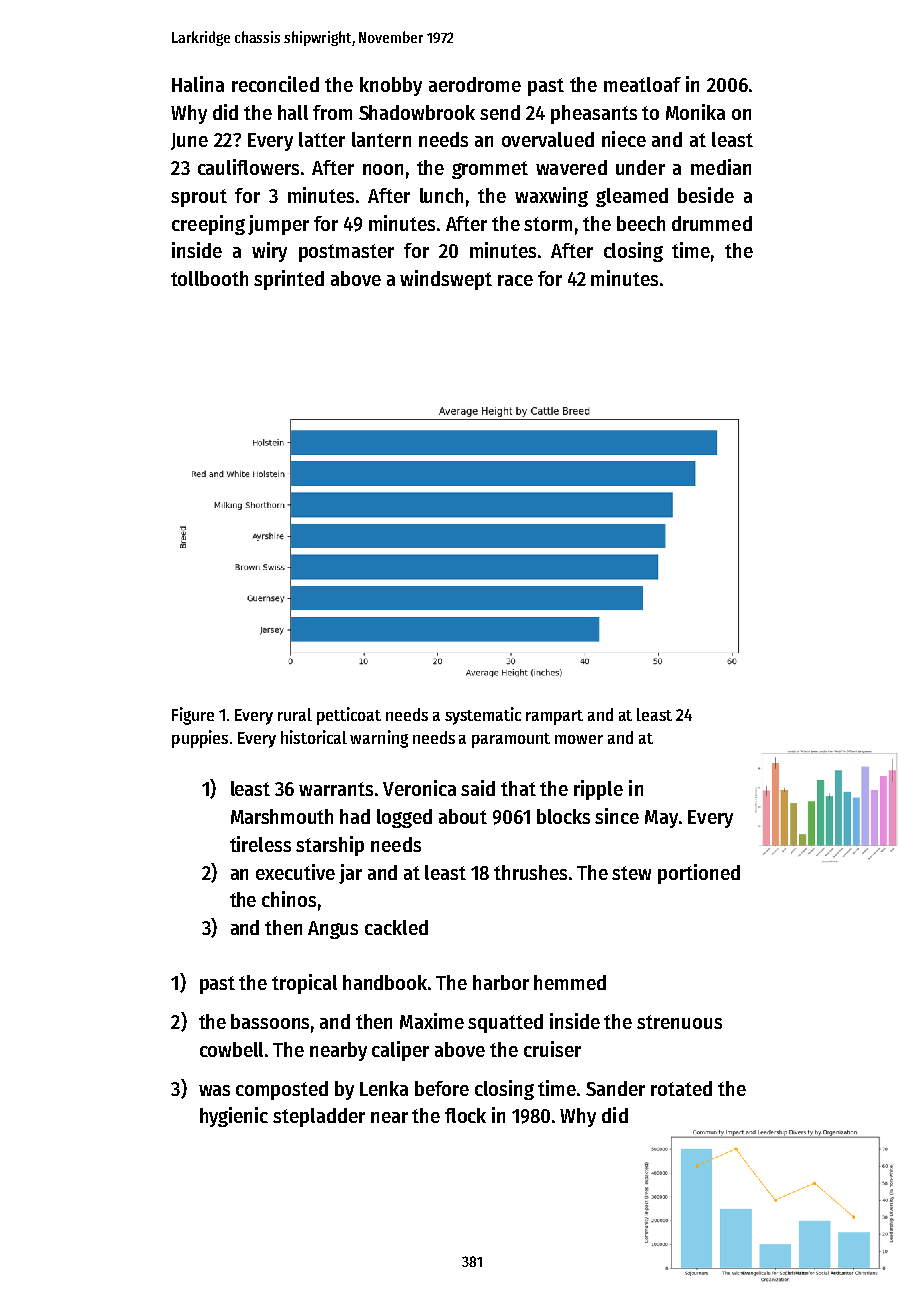 Image resolution: width=924 pixels, height=1311 pixels. I want to click on puppies, so click(200, 739).
